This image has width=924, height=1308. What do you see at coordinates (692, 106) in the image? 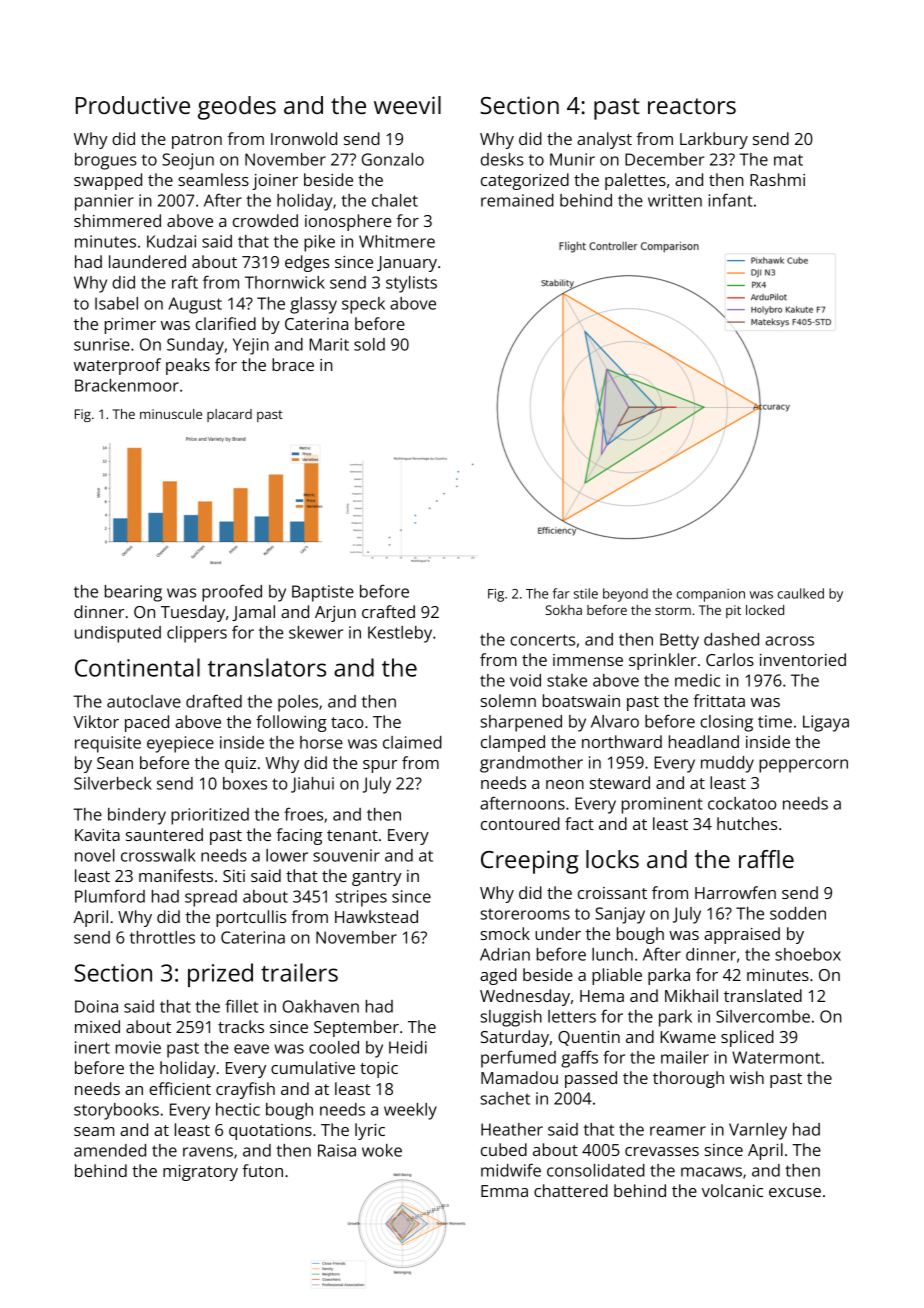
I see `reactors` at bounding box center [692, 106].
